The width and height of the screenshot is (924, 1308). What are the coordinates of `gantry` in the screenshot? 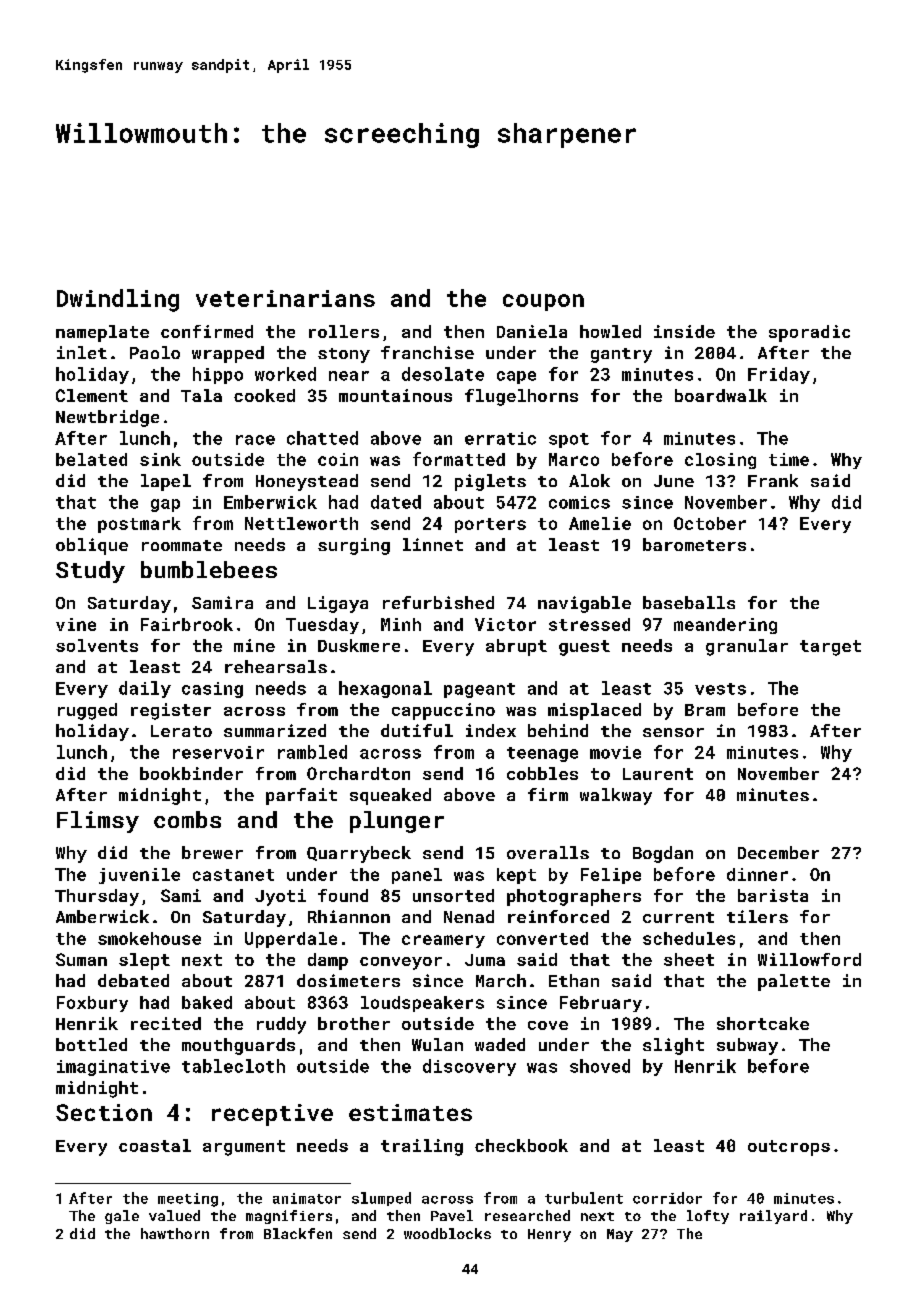 It's located at (621, 355).
